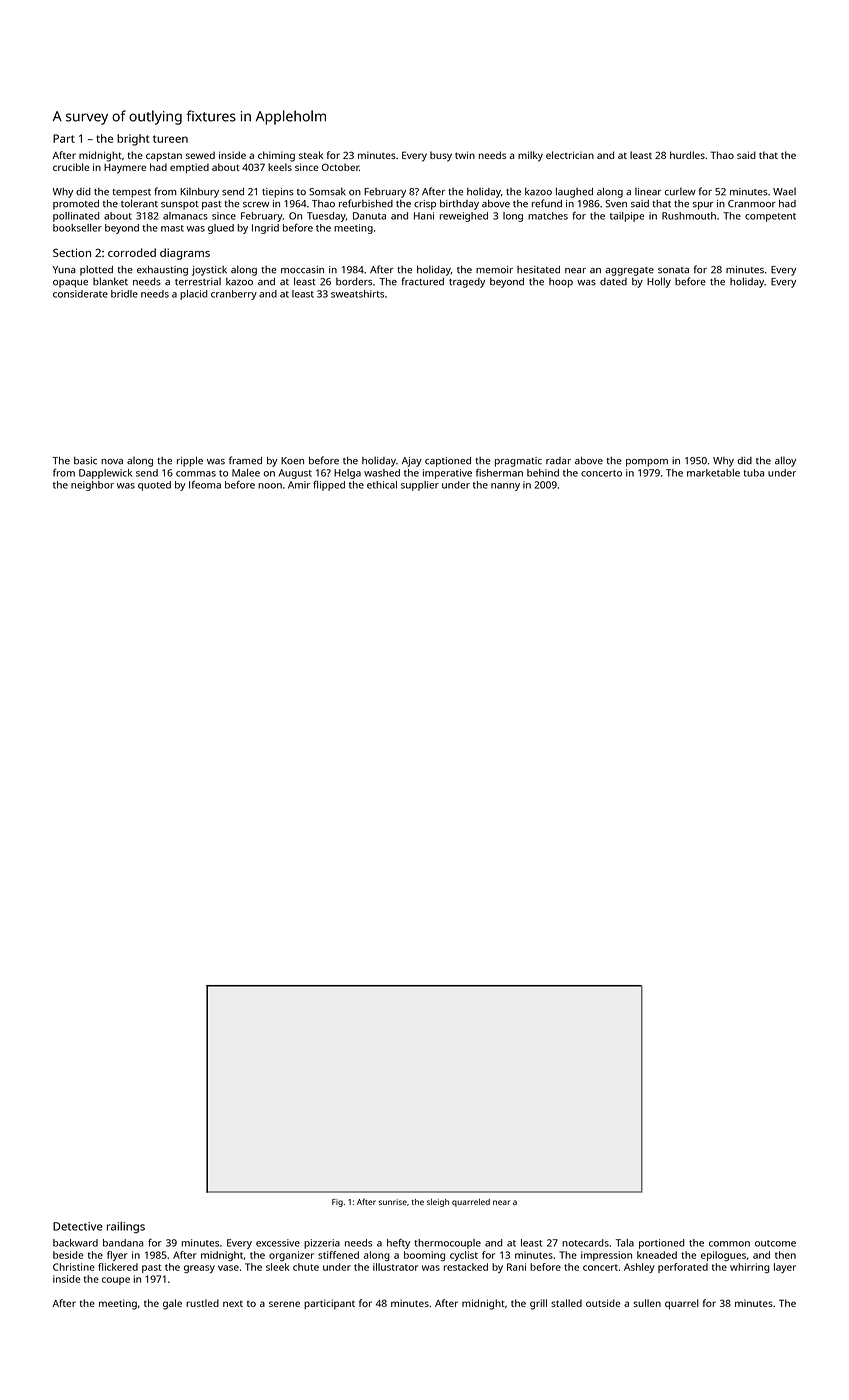  I want to click on marketable, so click(713, 473).
